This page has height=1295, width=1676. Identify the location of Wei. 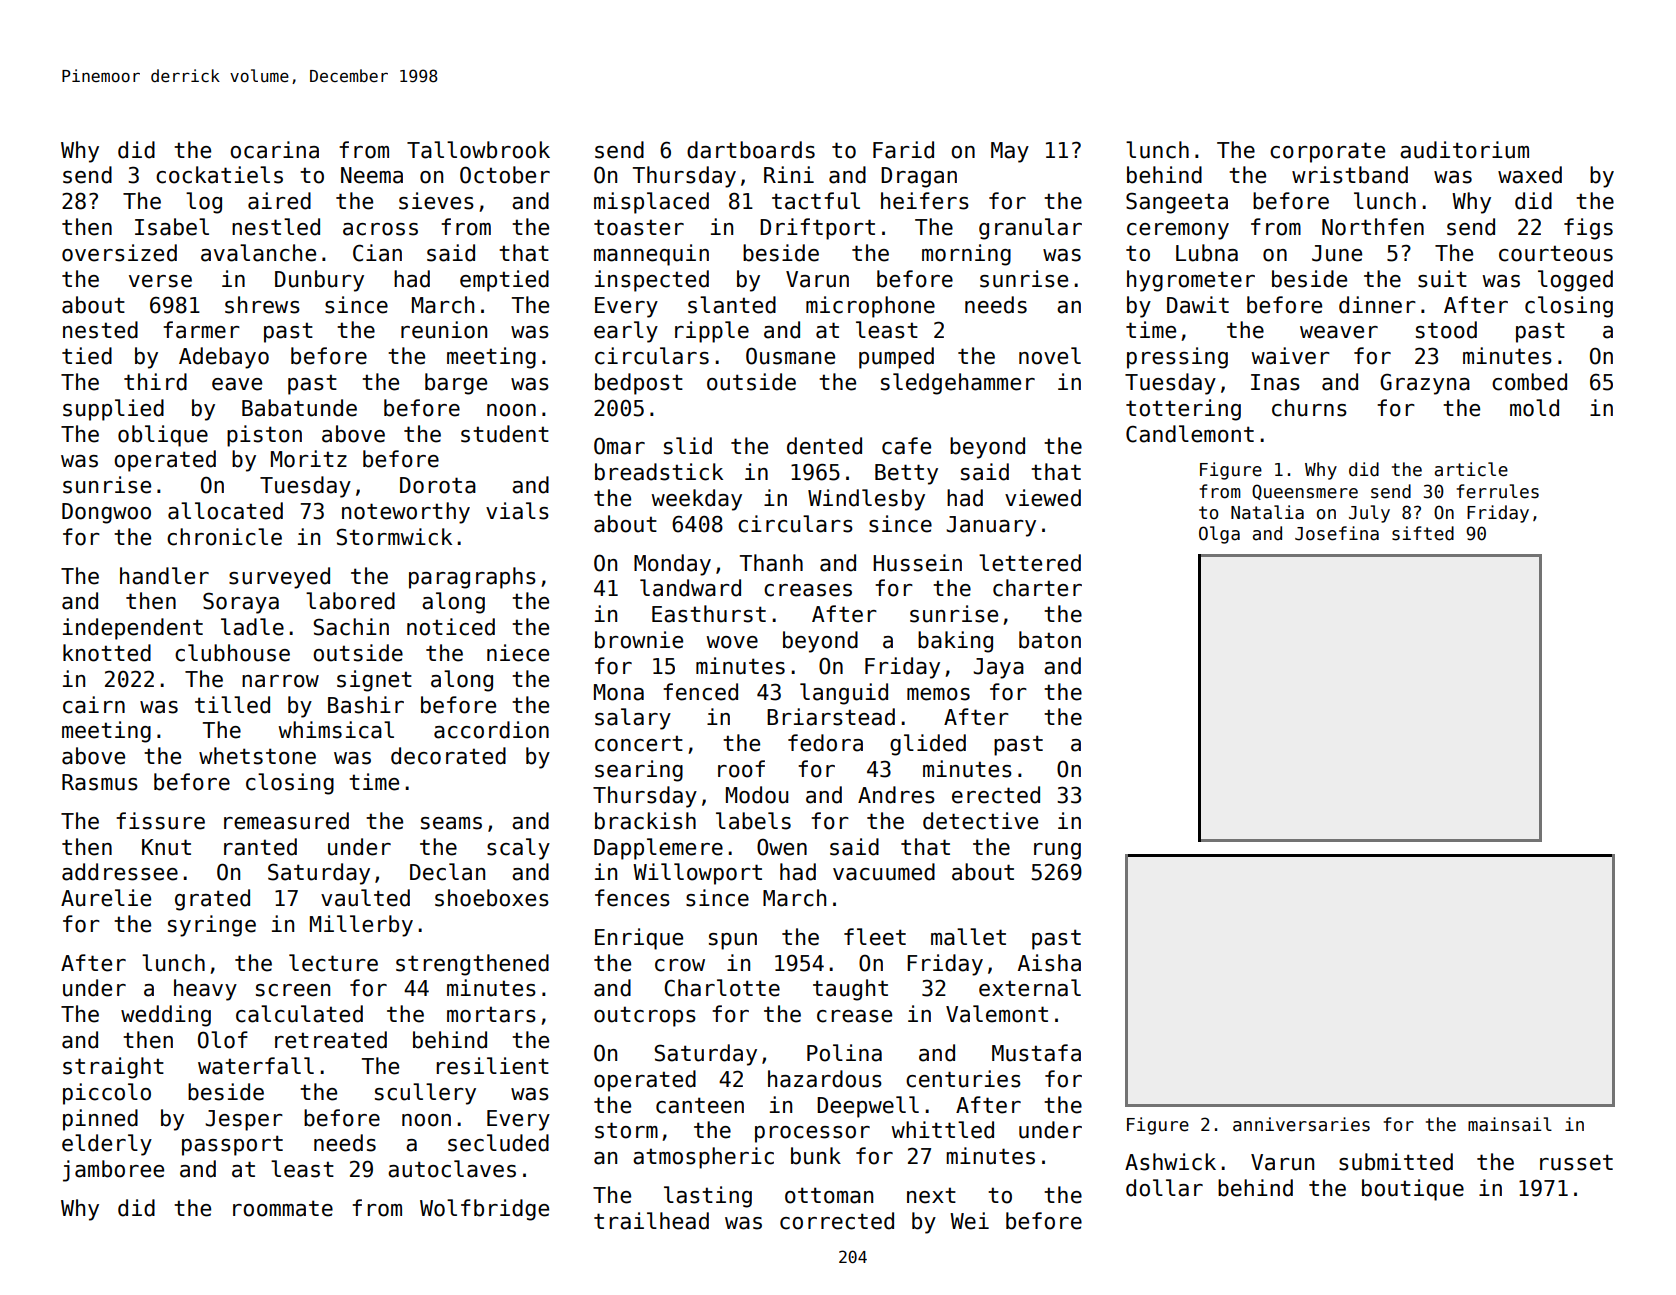
(969, 1221).
